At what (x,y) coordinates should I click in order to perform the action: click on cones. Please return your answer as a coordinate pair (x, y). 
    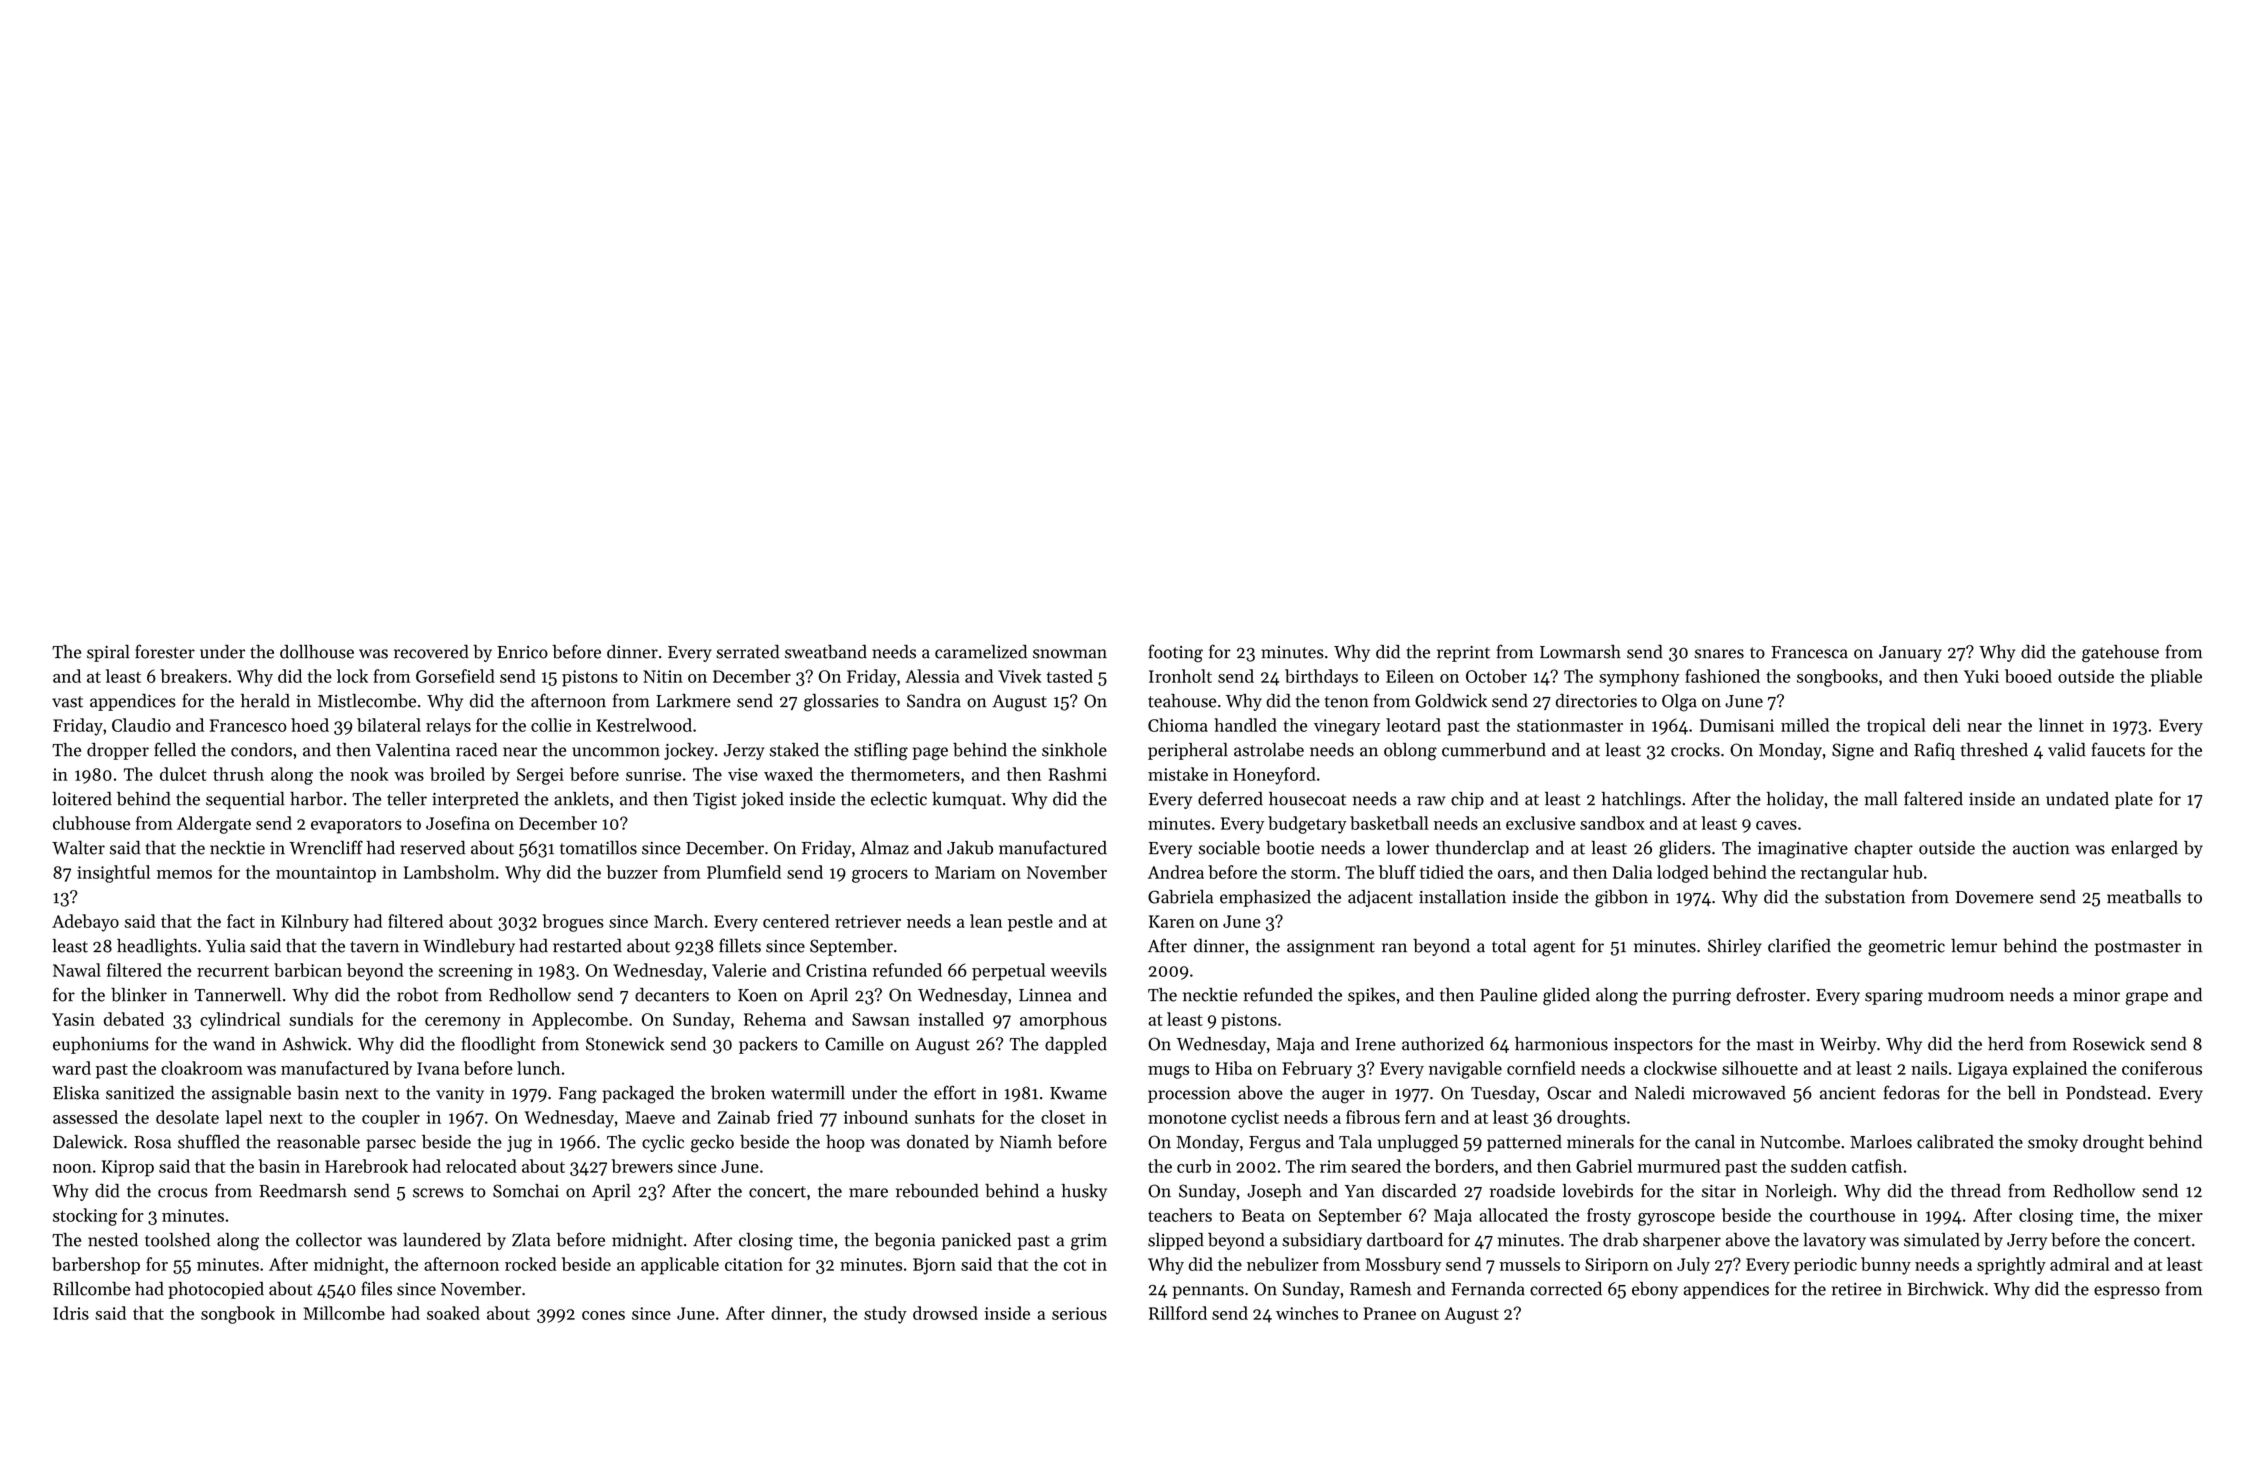
    Looking at the image, I should click on (603, 1315).
